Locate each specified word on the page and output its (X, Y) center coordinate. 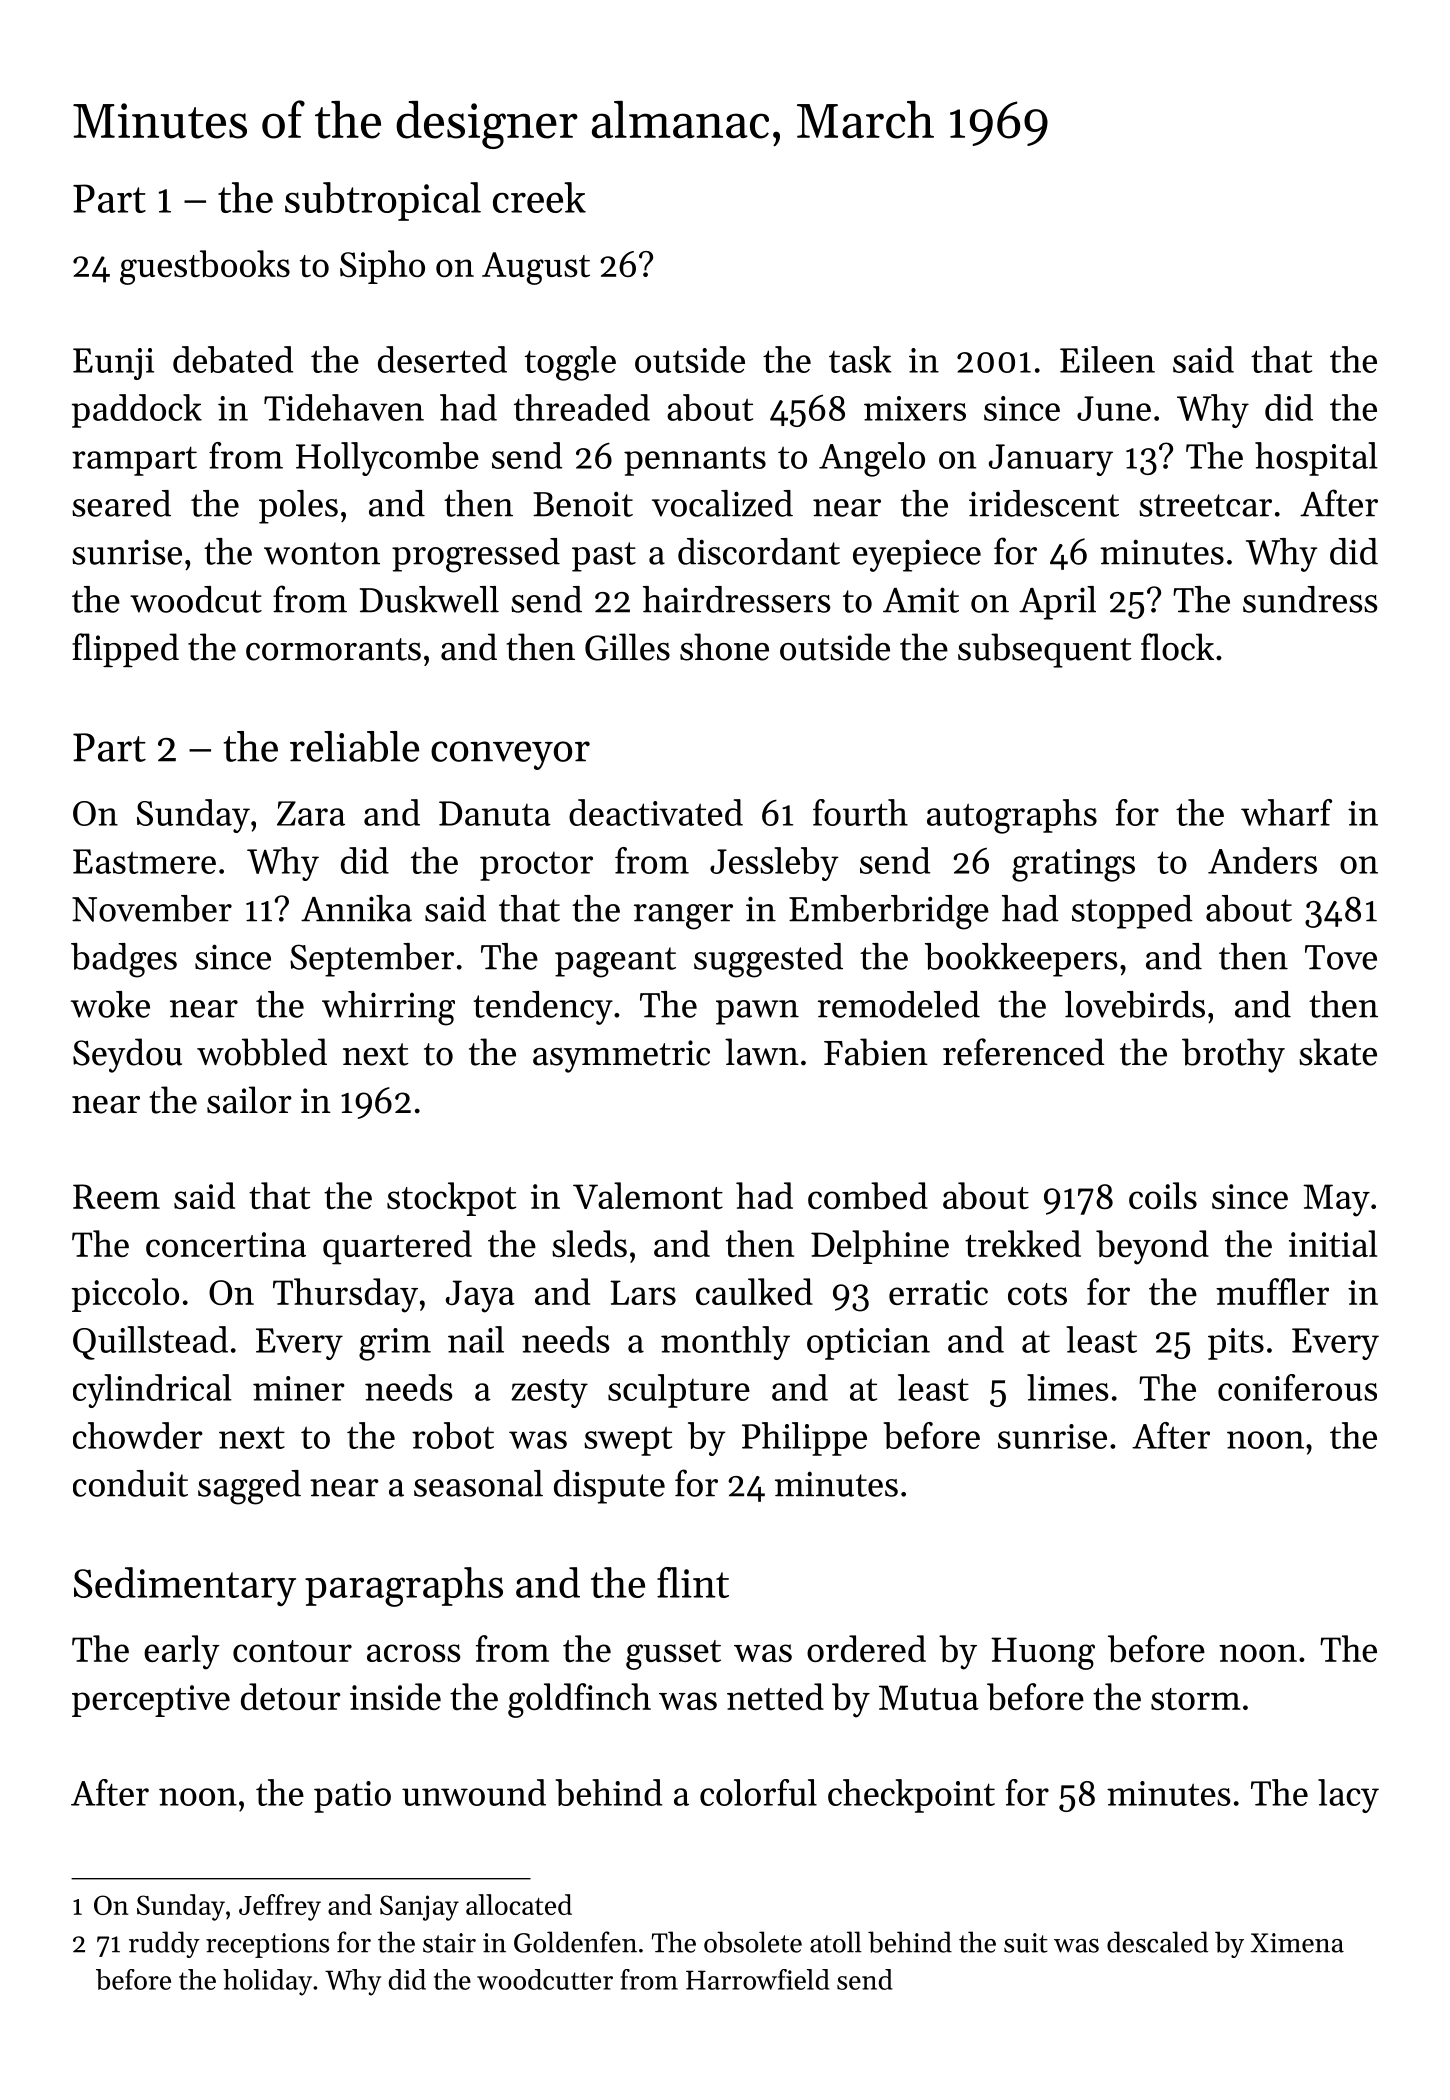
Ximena (1297, 1943)
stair (449, 1943)
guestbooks (205, 267)
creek (539, 197)
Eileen (1107, 359)
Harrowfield (758, 1979)
